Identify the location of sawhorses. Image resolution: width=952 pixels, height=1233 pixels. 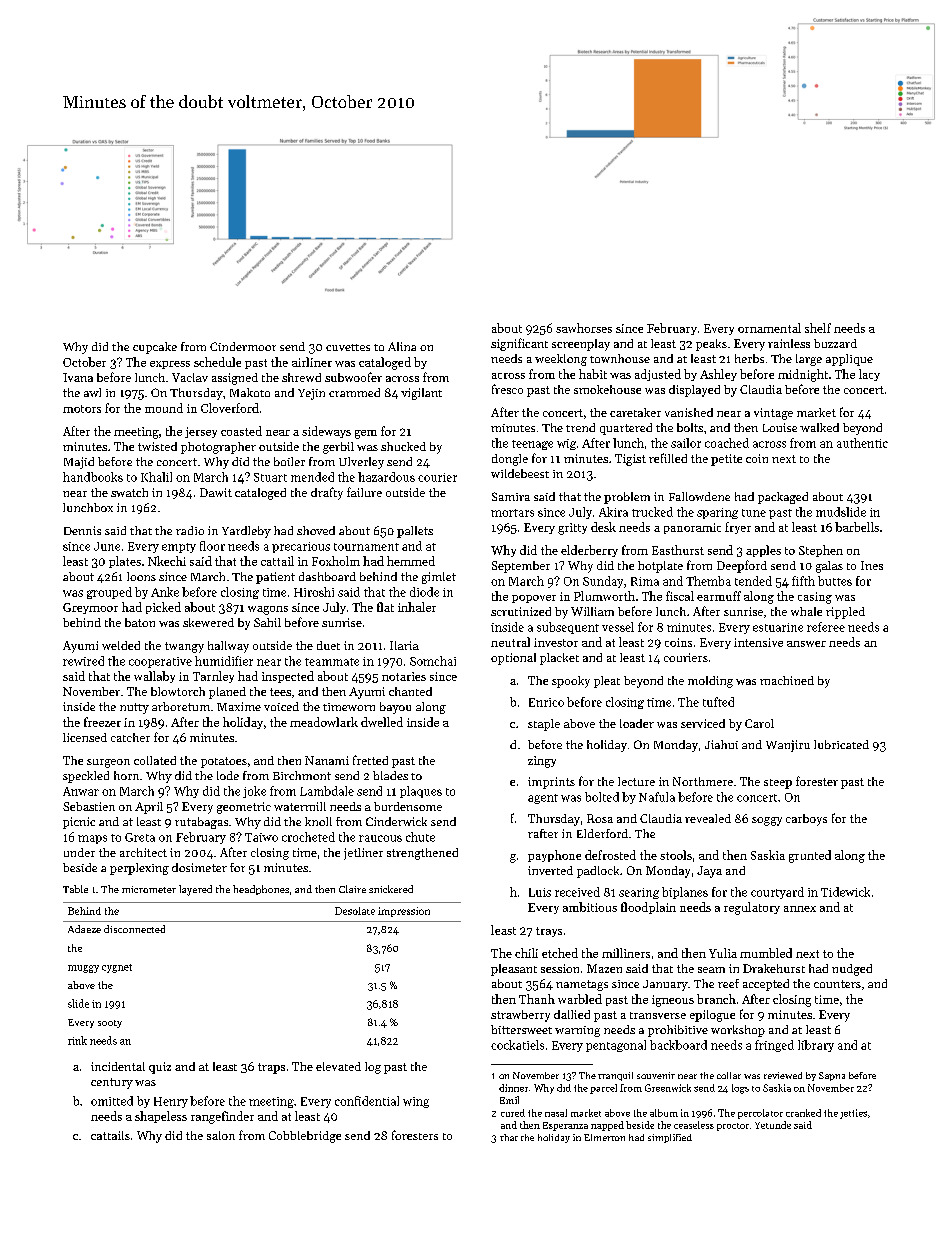
(584, 328).
